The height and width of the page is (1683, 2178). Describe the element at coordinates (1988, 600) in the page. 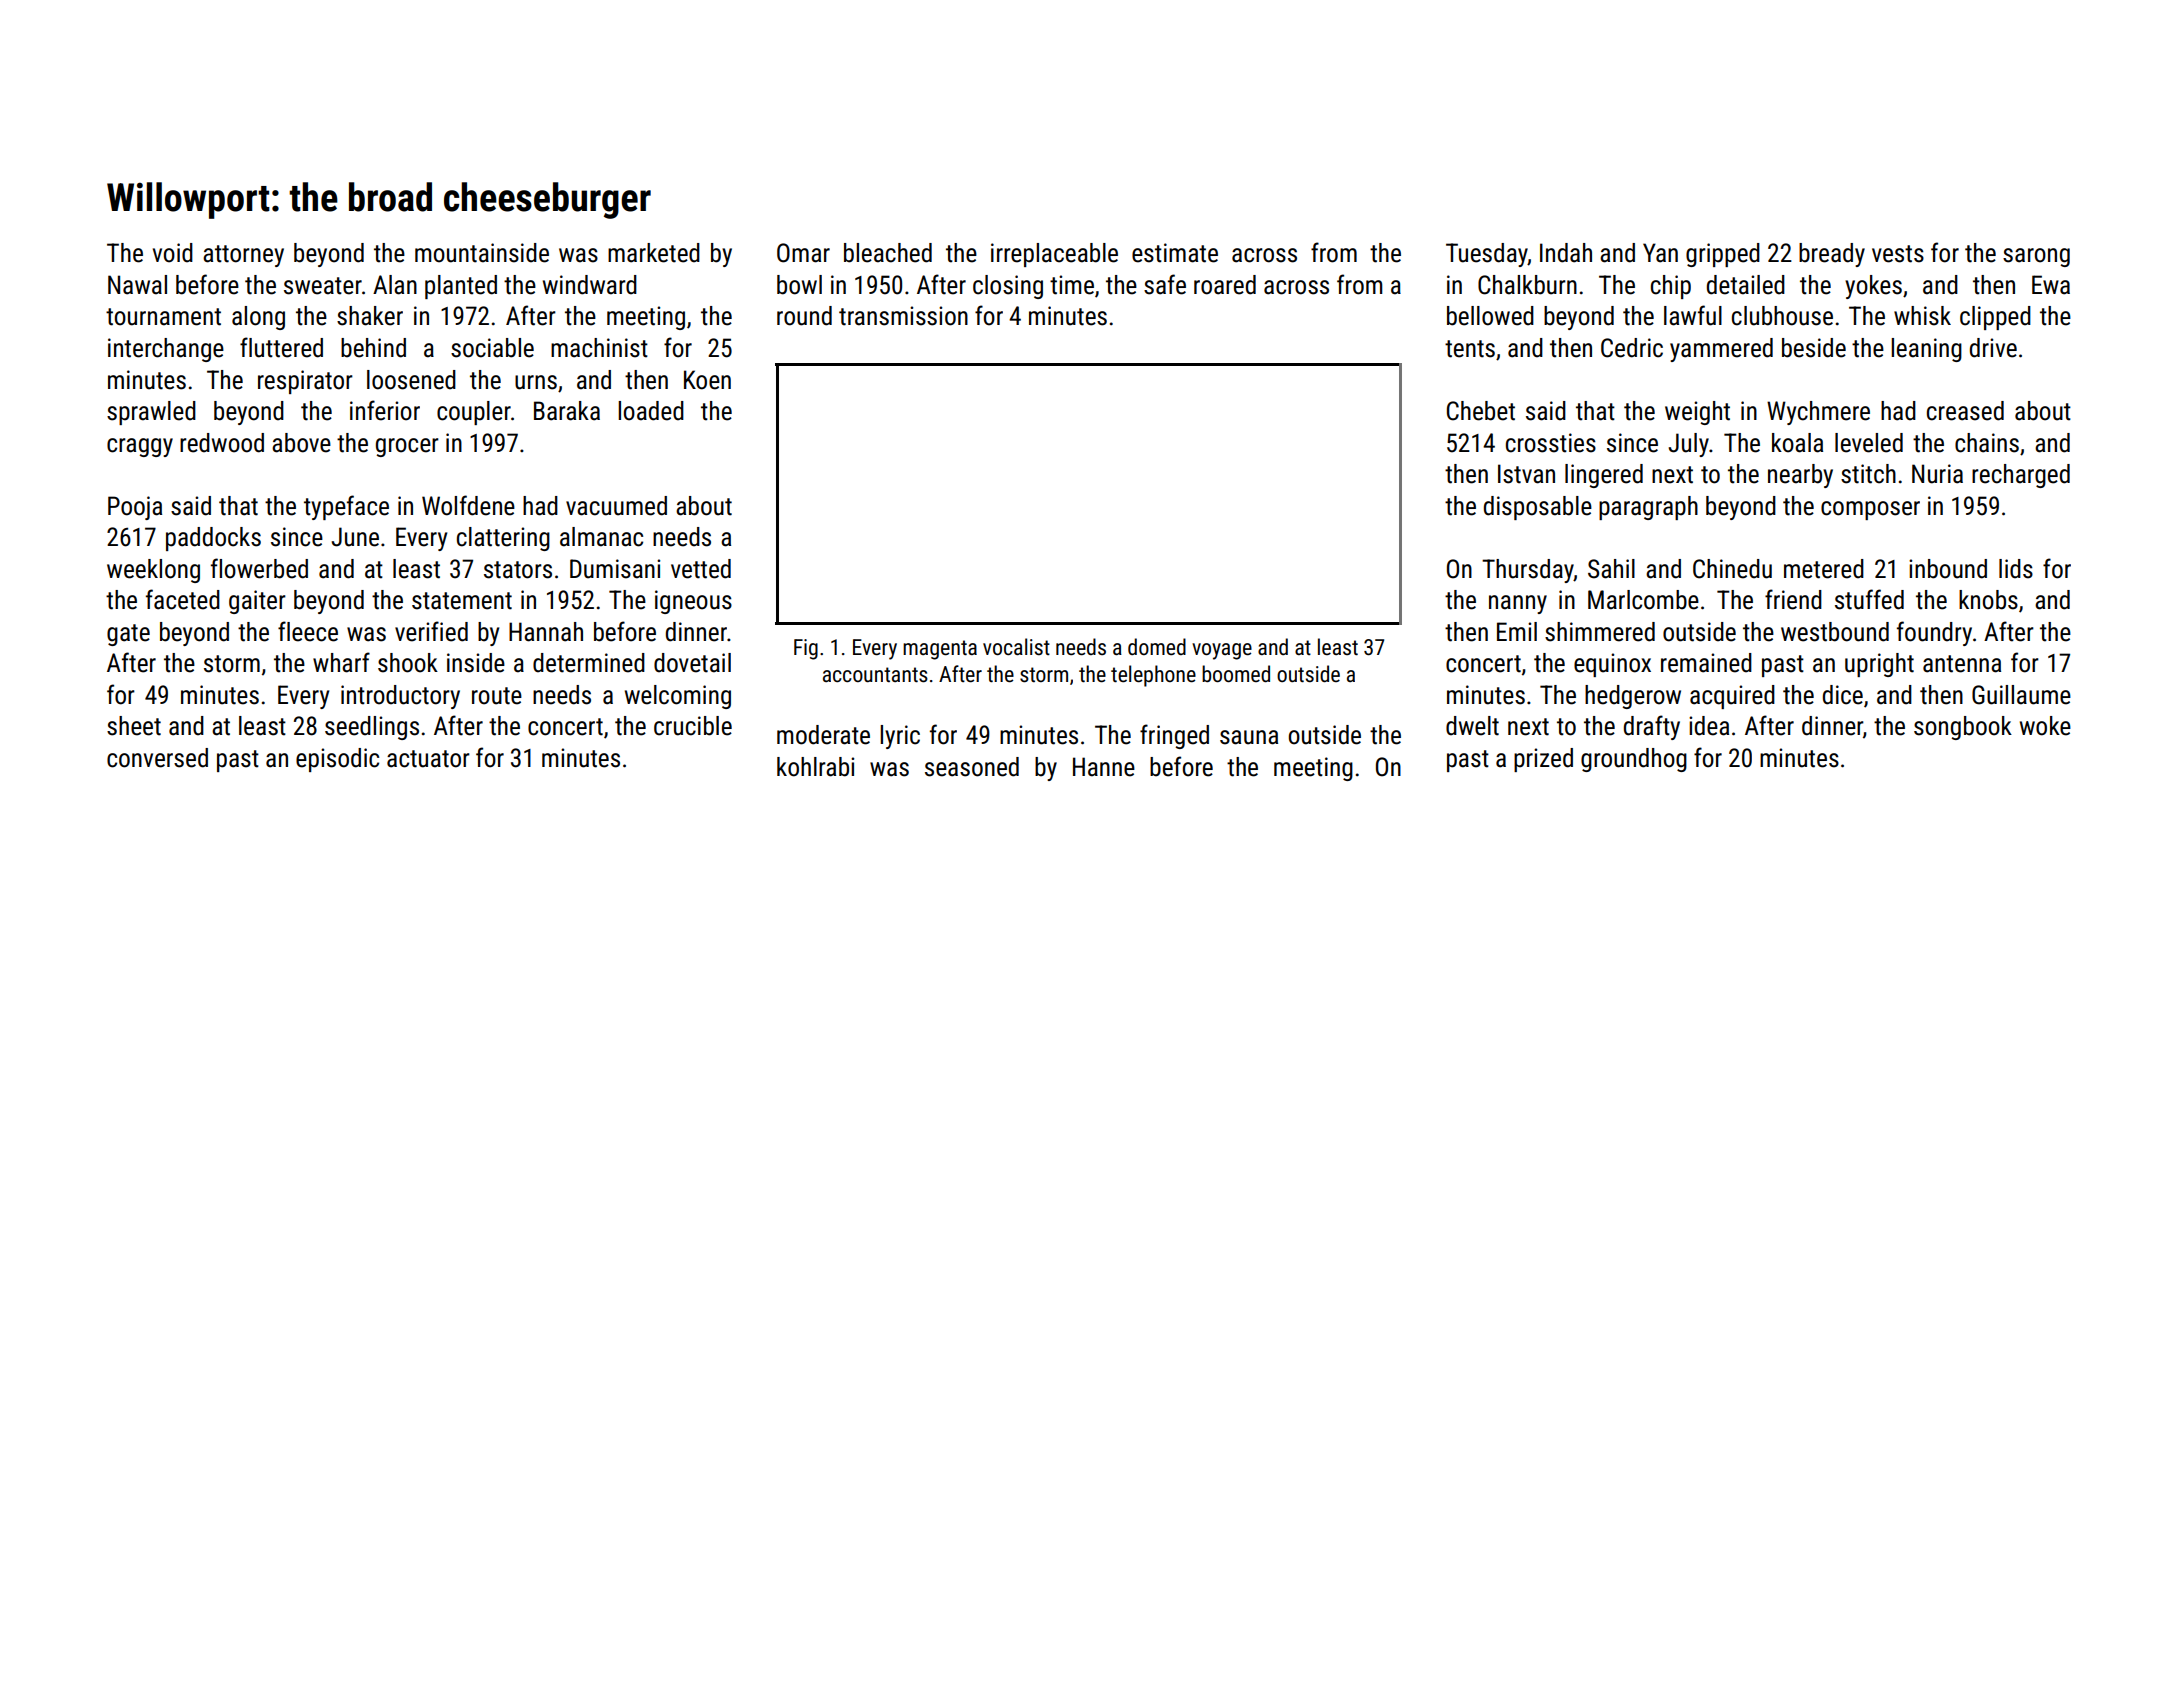

I see `knobs` at that location.
